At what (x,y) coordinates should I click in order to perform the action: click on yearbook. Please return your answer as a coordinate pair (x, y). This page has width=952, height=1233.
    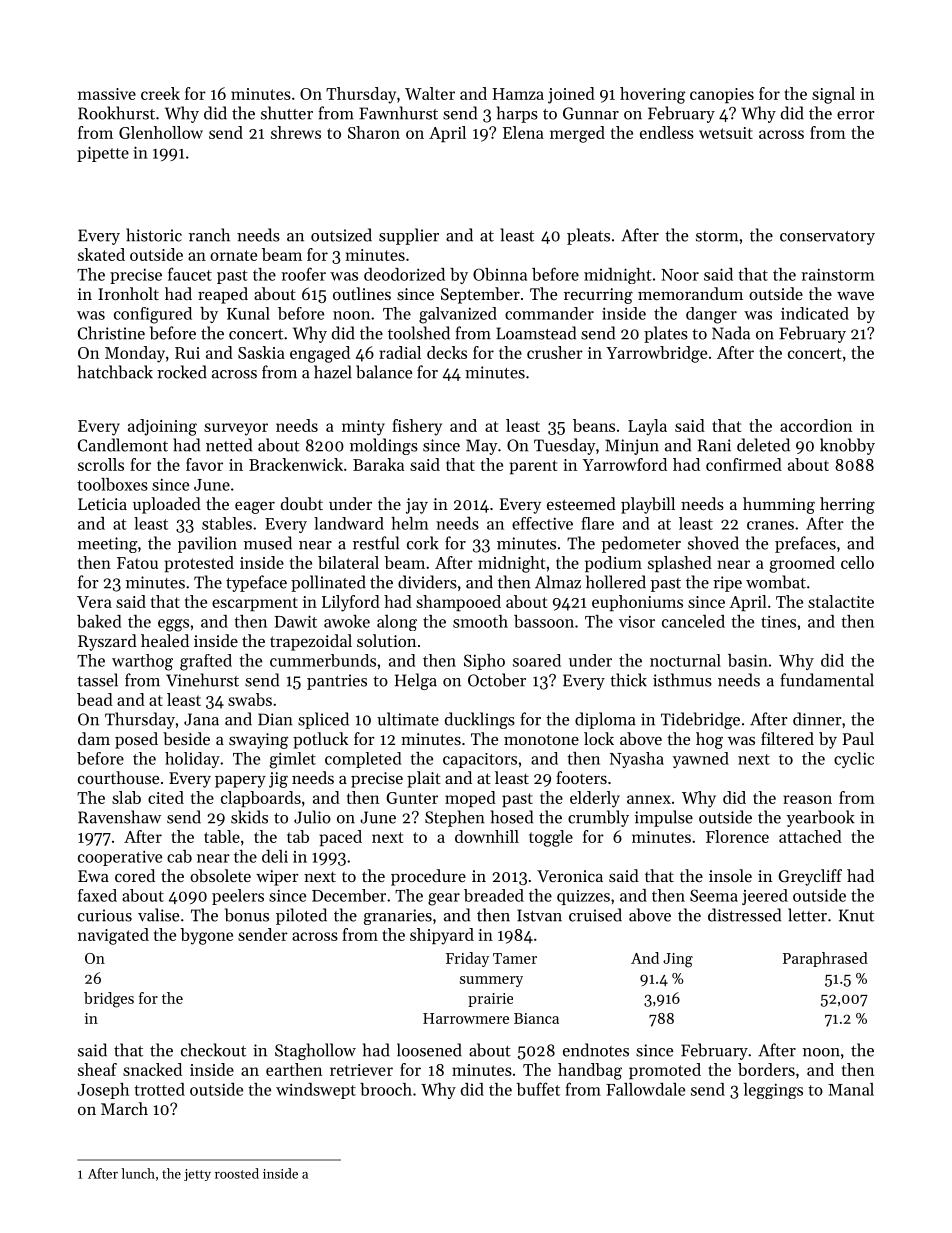
    Looking at the image, I should click on (820, 818).
